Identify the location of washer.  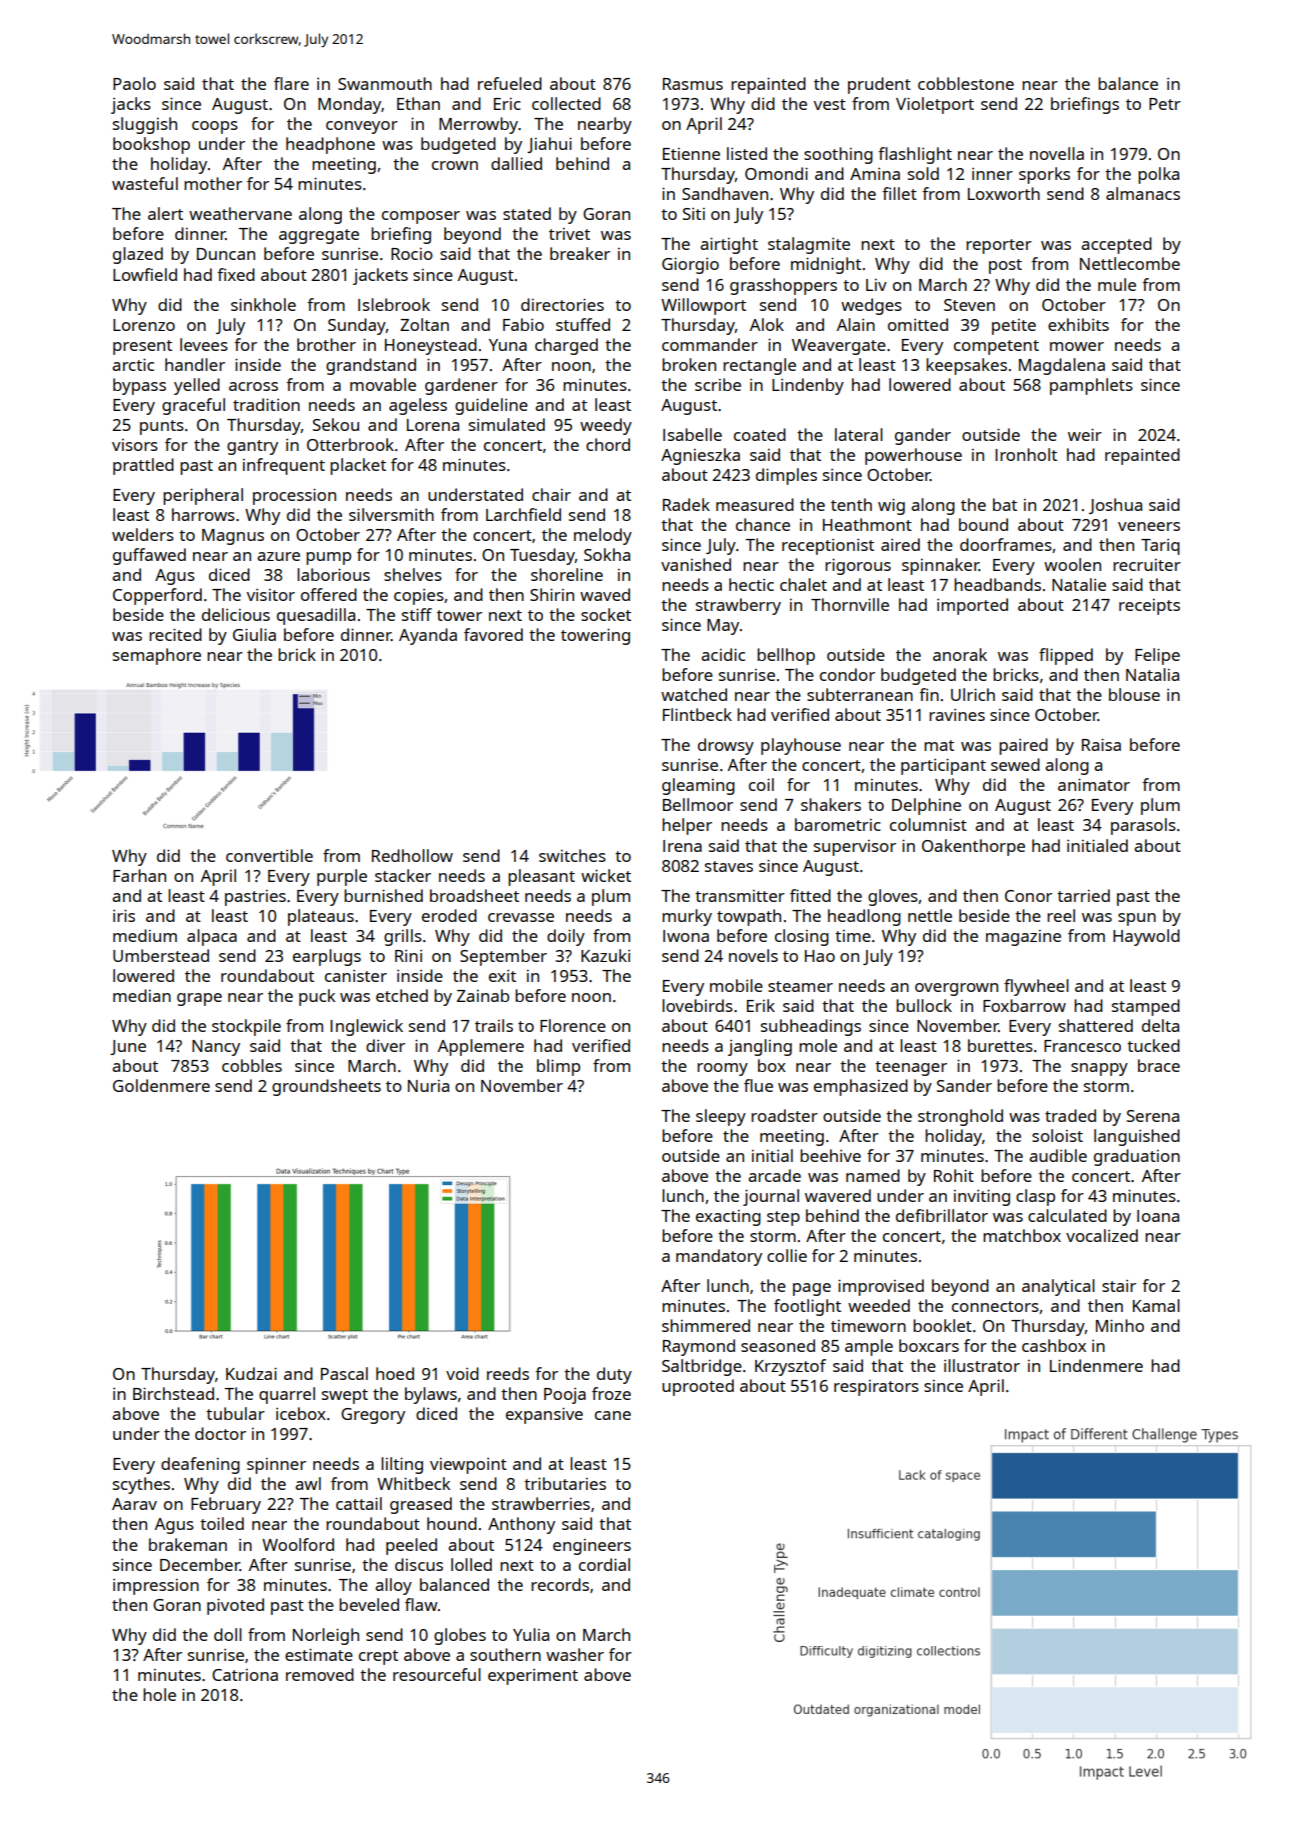
(575, 1654).
